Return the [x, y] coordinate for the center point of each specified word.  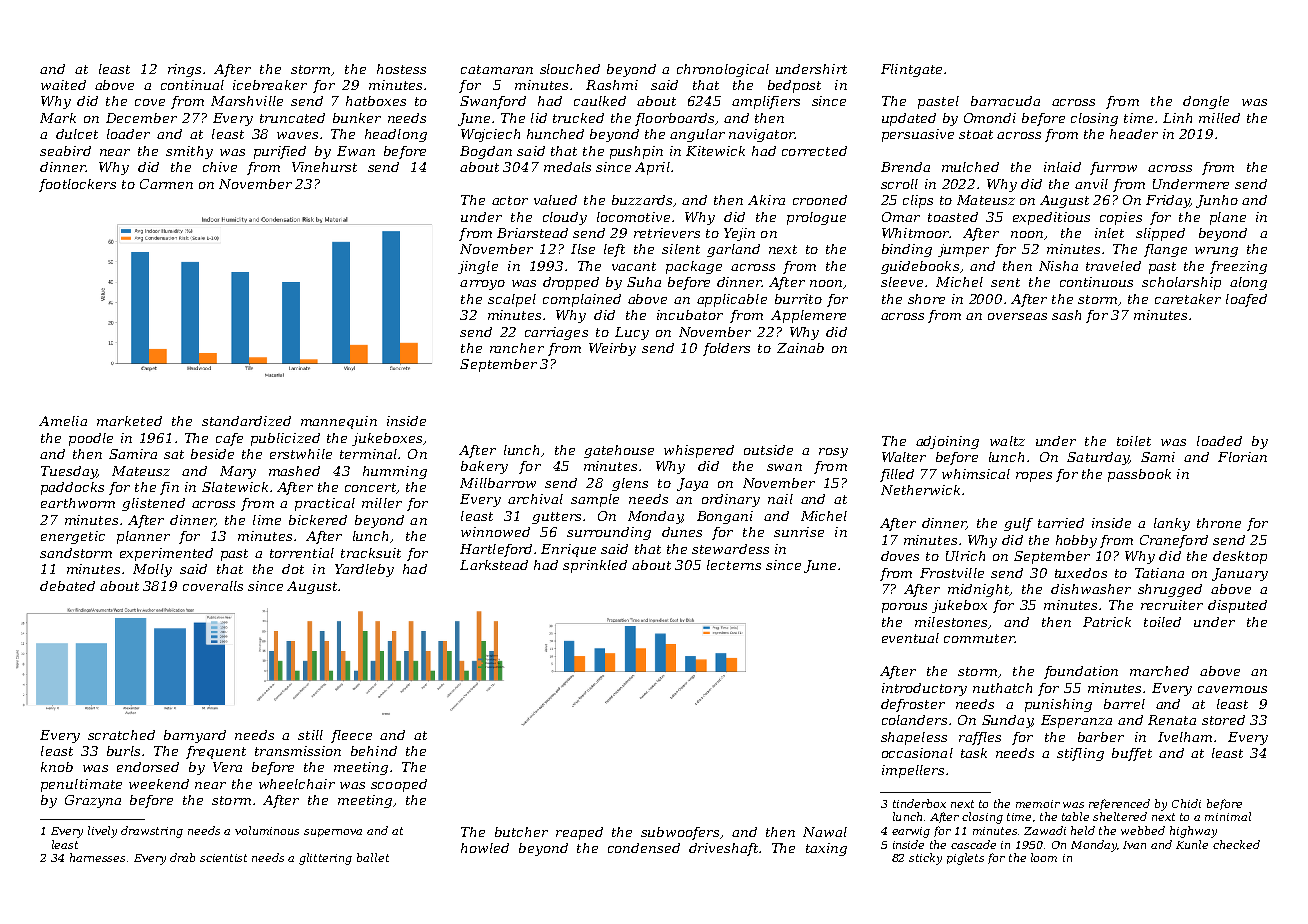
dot [293, 569]
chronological [723, 70]
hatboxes [376, 101]
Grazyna [93, 801]
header [1134, 134]
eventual [910, 638]
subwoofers [680, 833]
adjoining [947, 442]
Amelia [63, 421]
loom [1044, 857]
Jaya [692, 484]
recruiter [1172, 605]
